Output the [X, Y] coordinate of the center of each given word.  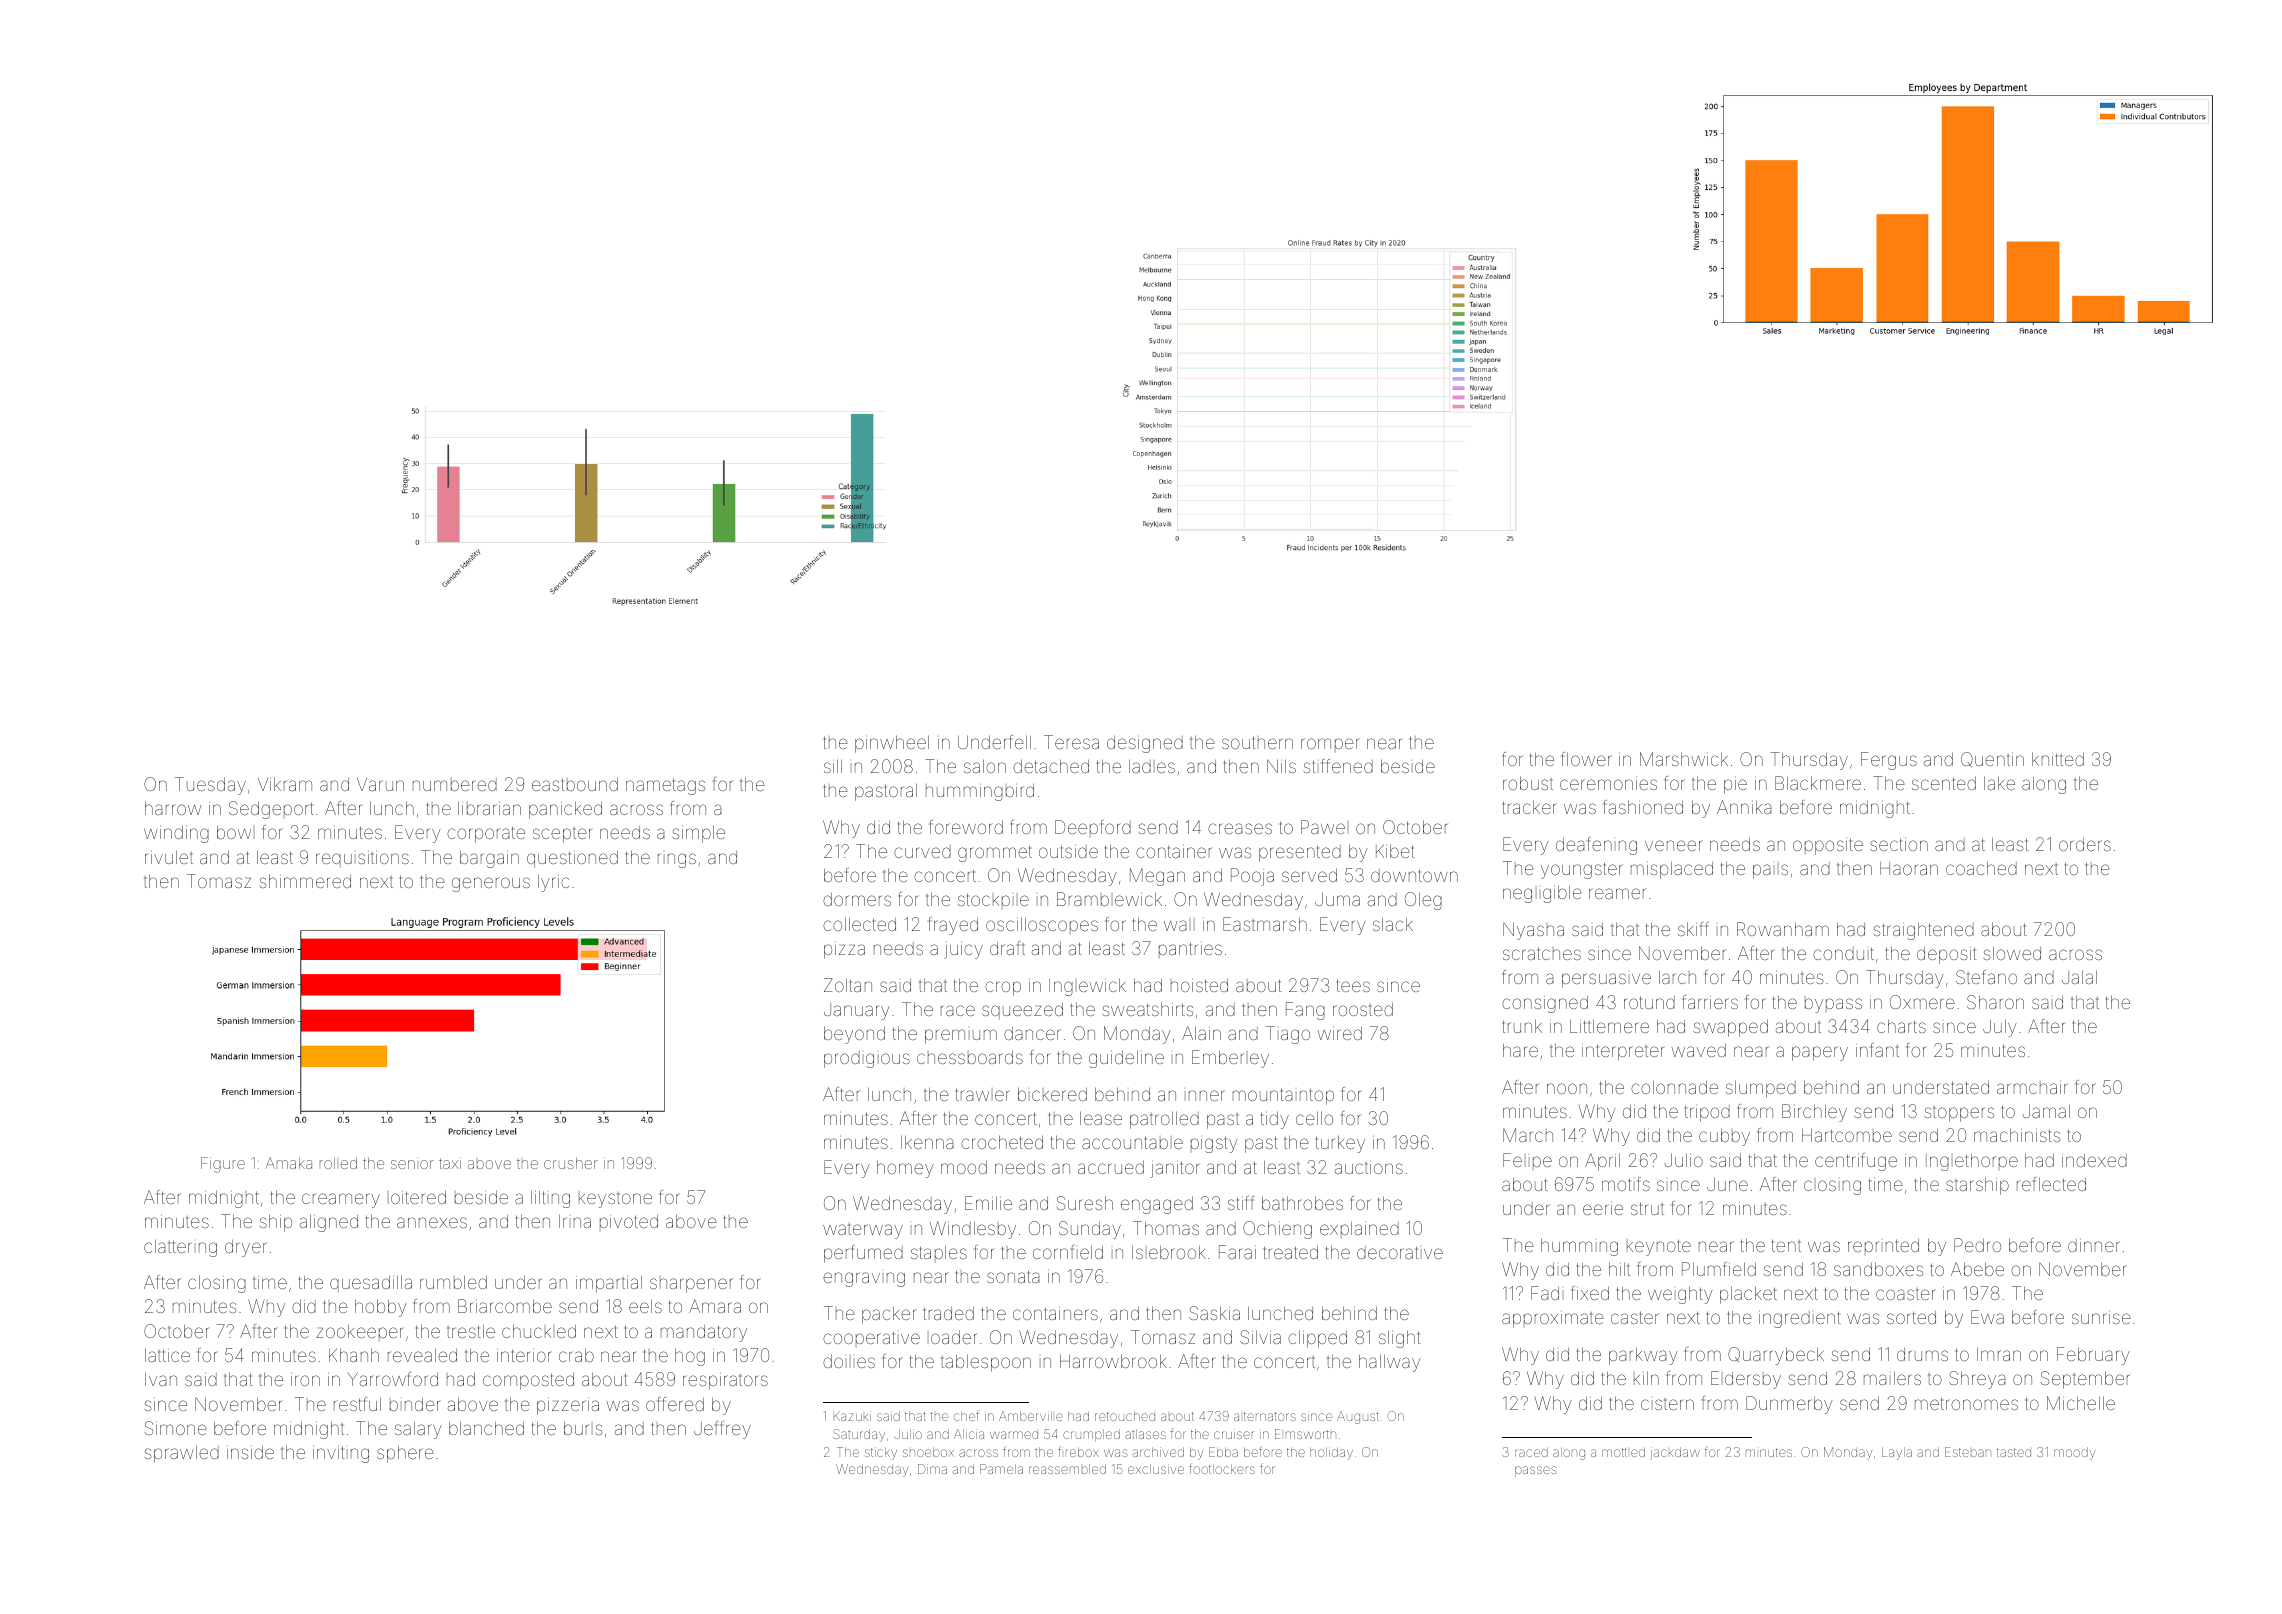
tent [1786, 1245]
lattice [167, 1355]
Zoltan [848, 985]
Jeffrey [722, 1430]
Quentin [1992, 759]
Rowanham [1783, 929]
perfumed [863, 1254]
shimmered [305, 881]
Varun [380, 784]
